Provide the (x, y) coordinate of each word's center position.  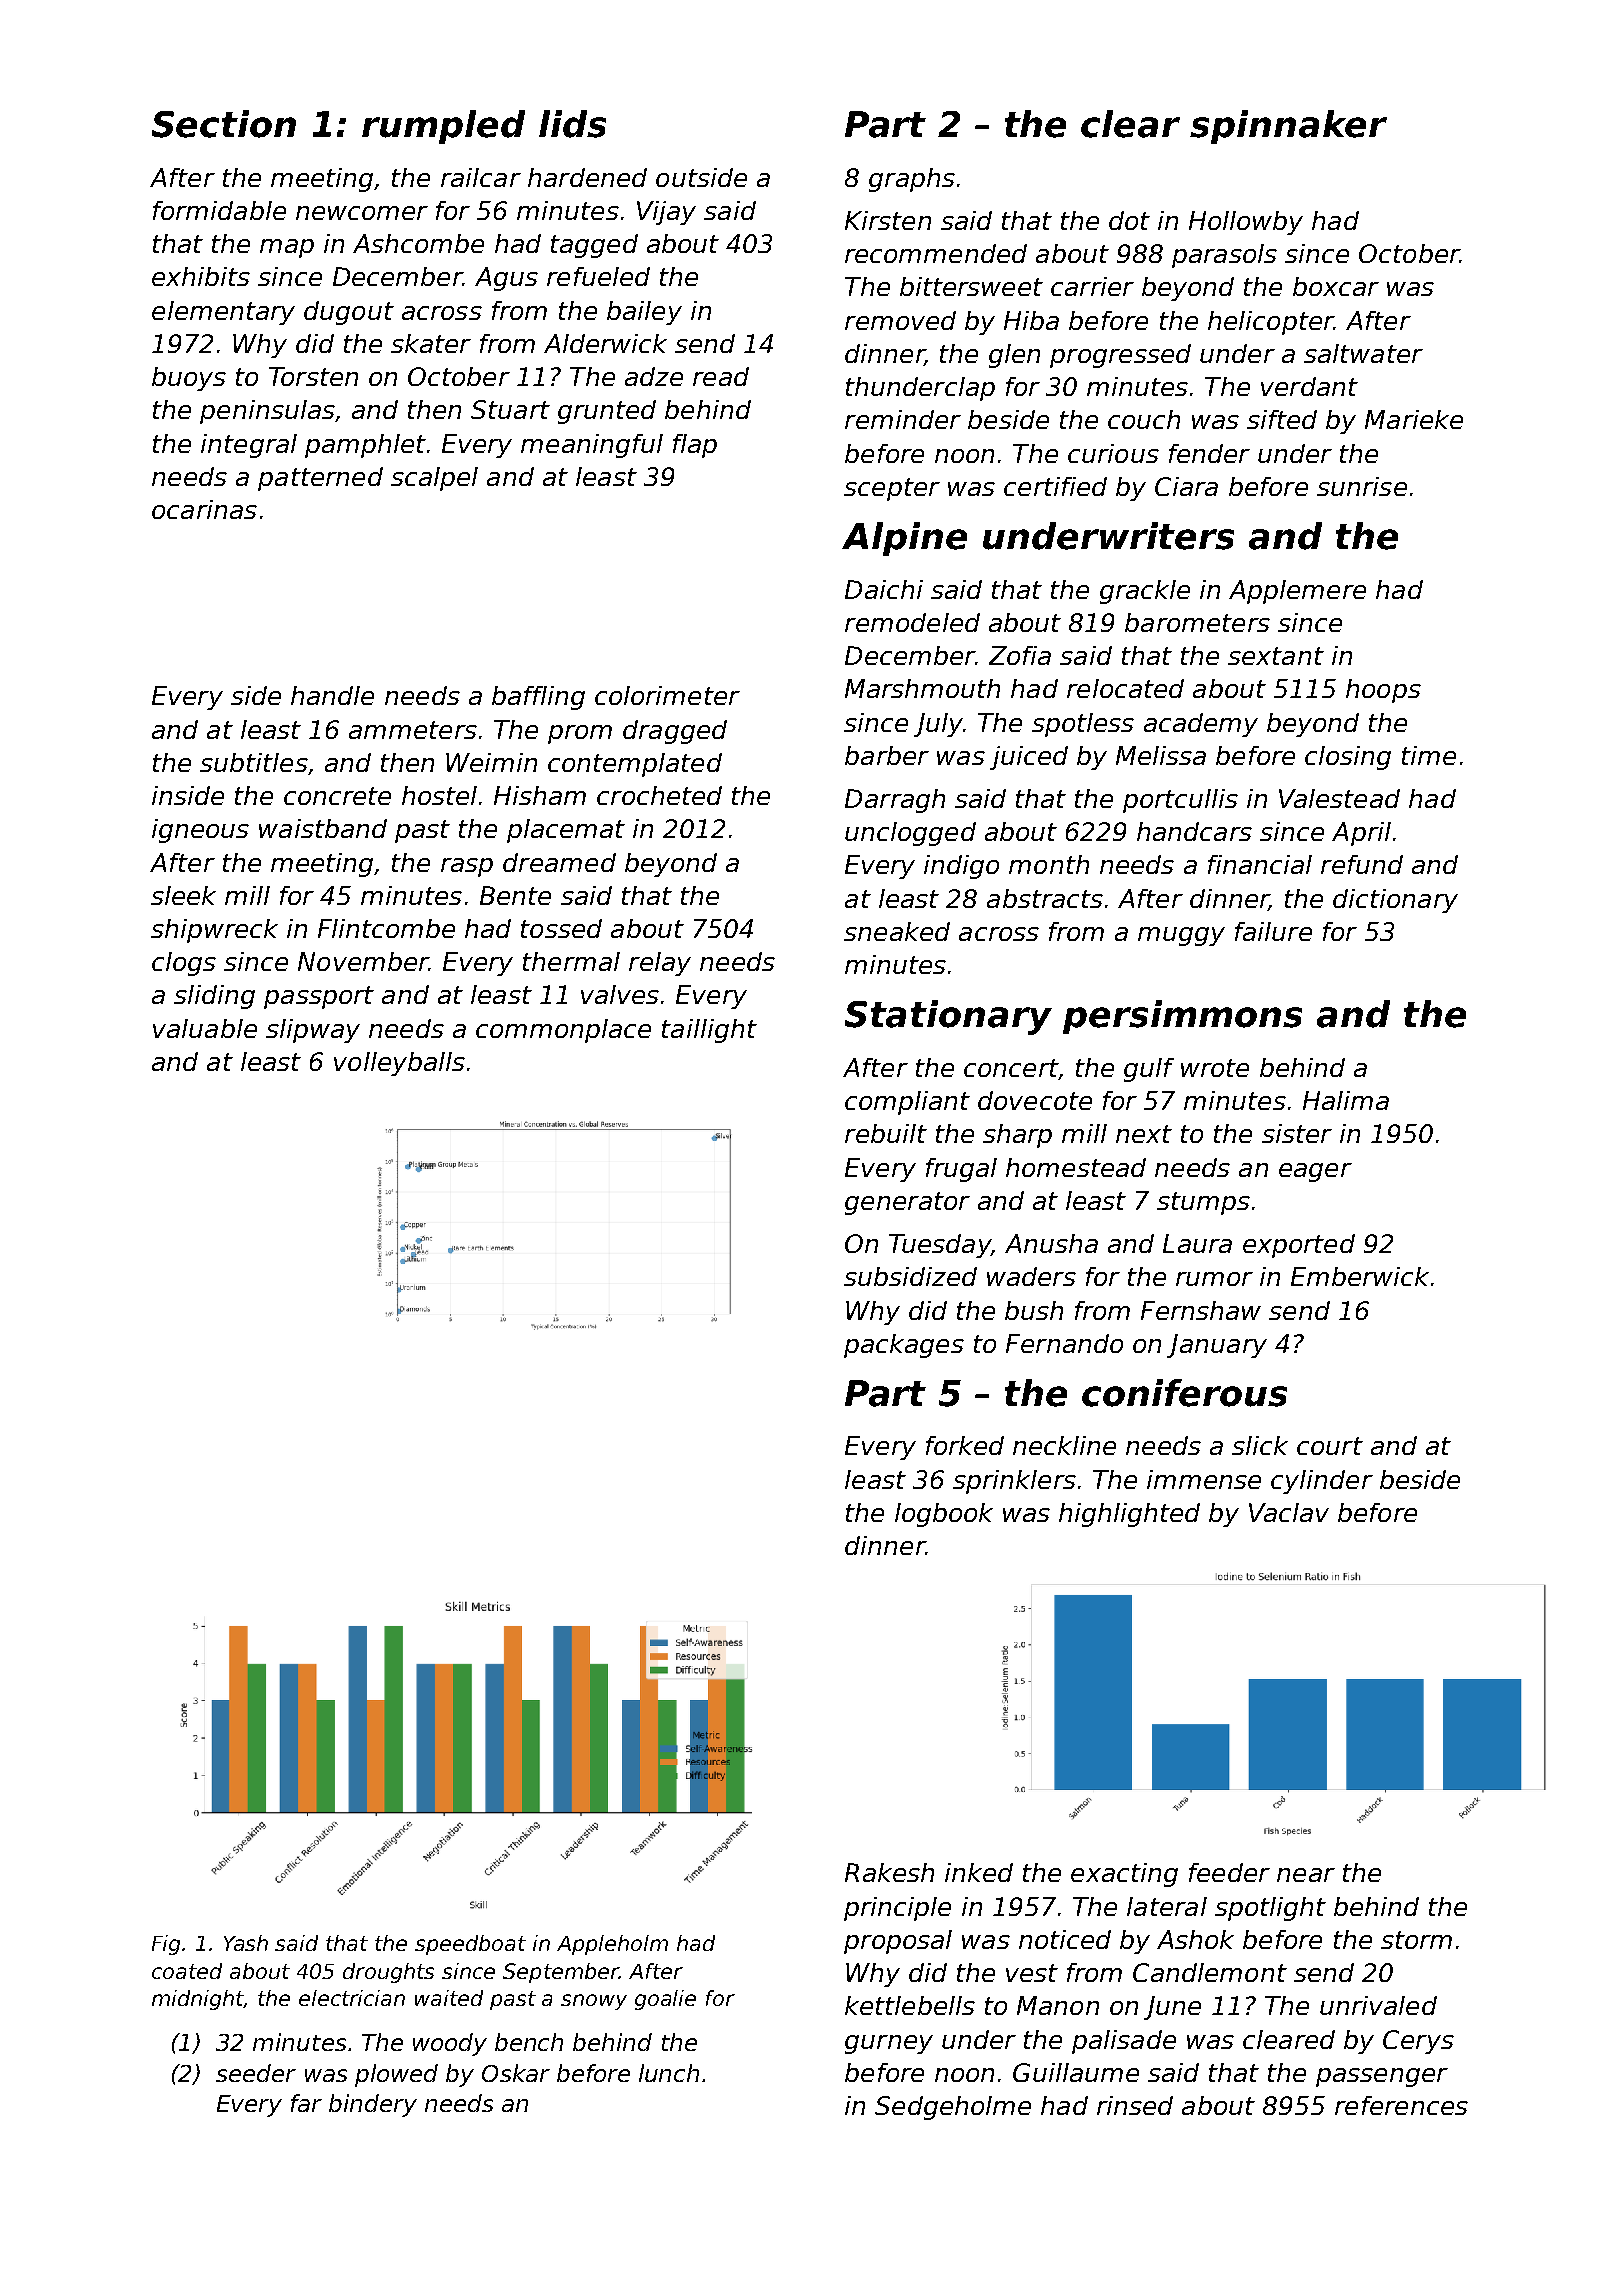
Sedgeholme (953, 2108)
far (306, 2103)
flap (695, 446)
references (1401, 2105)
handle (332, 695)
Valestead (1339, 798)
